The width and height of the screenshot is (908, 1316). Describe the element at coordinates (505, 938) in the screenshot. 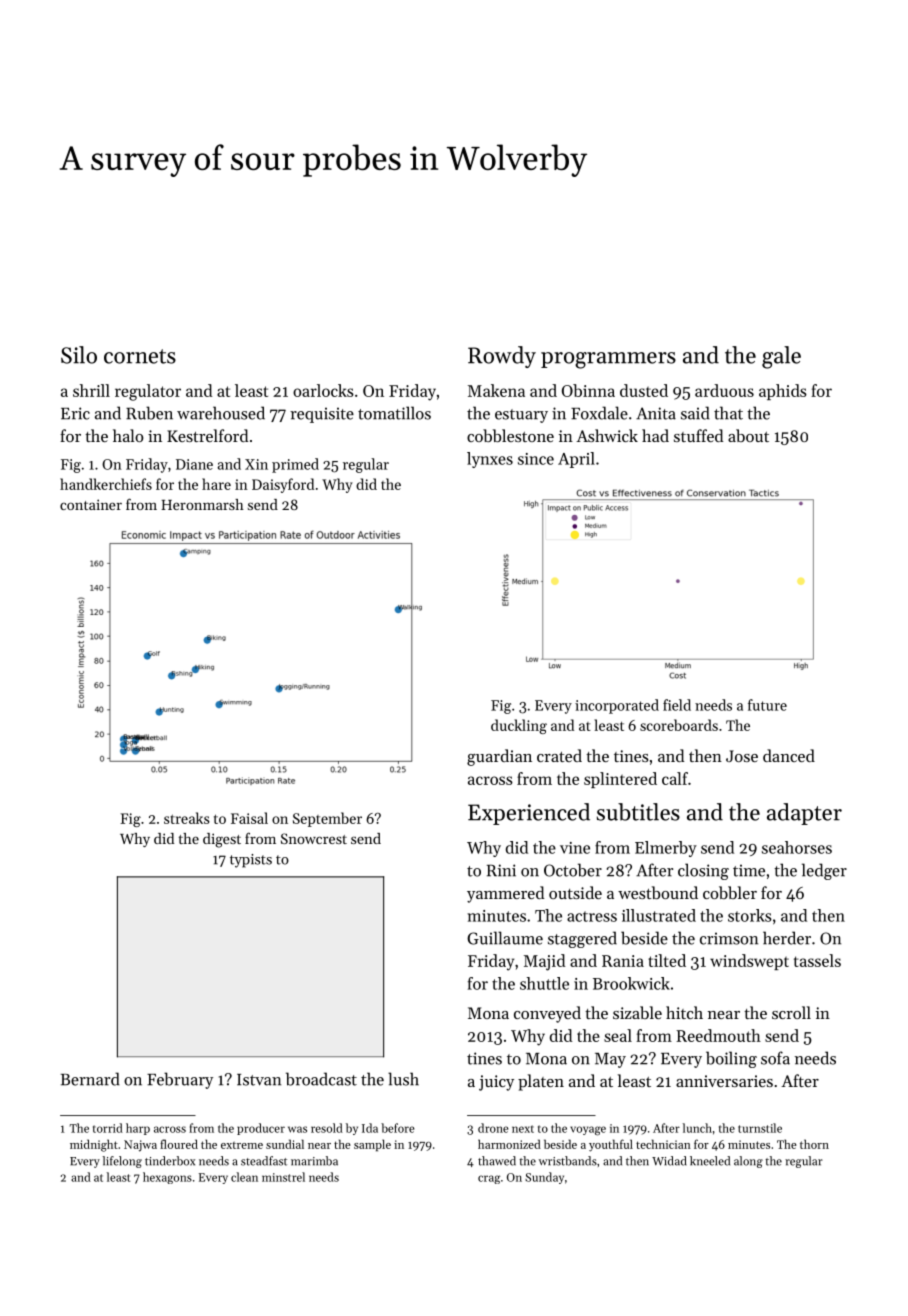

I see `Guillaume` at that location.
